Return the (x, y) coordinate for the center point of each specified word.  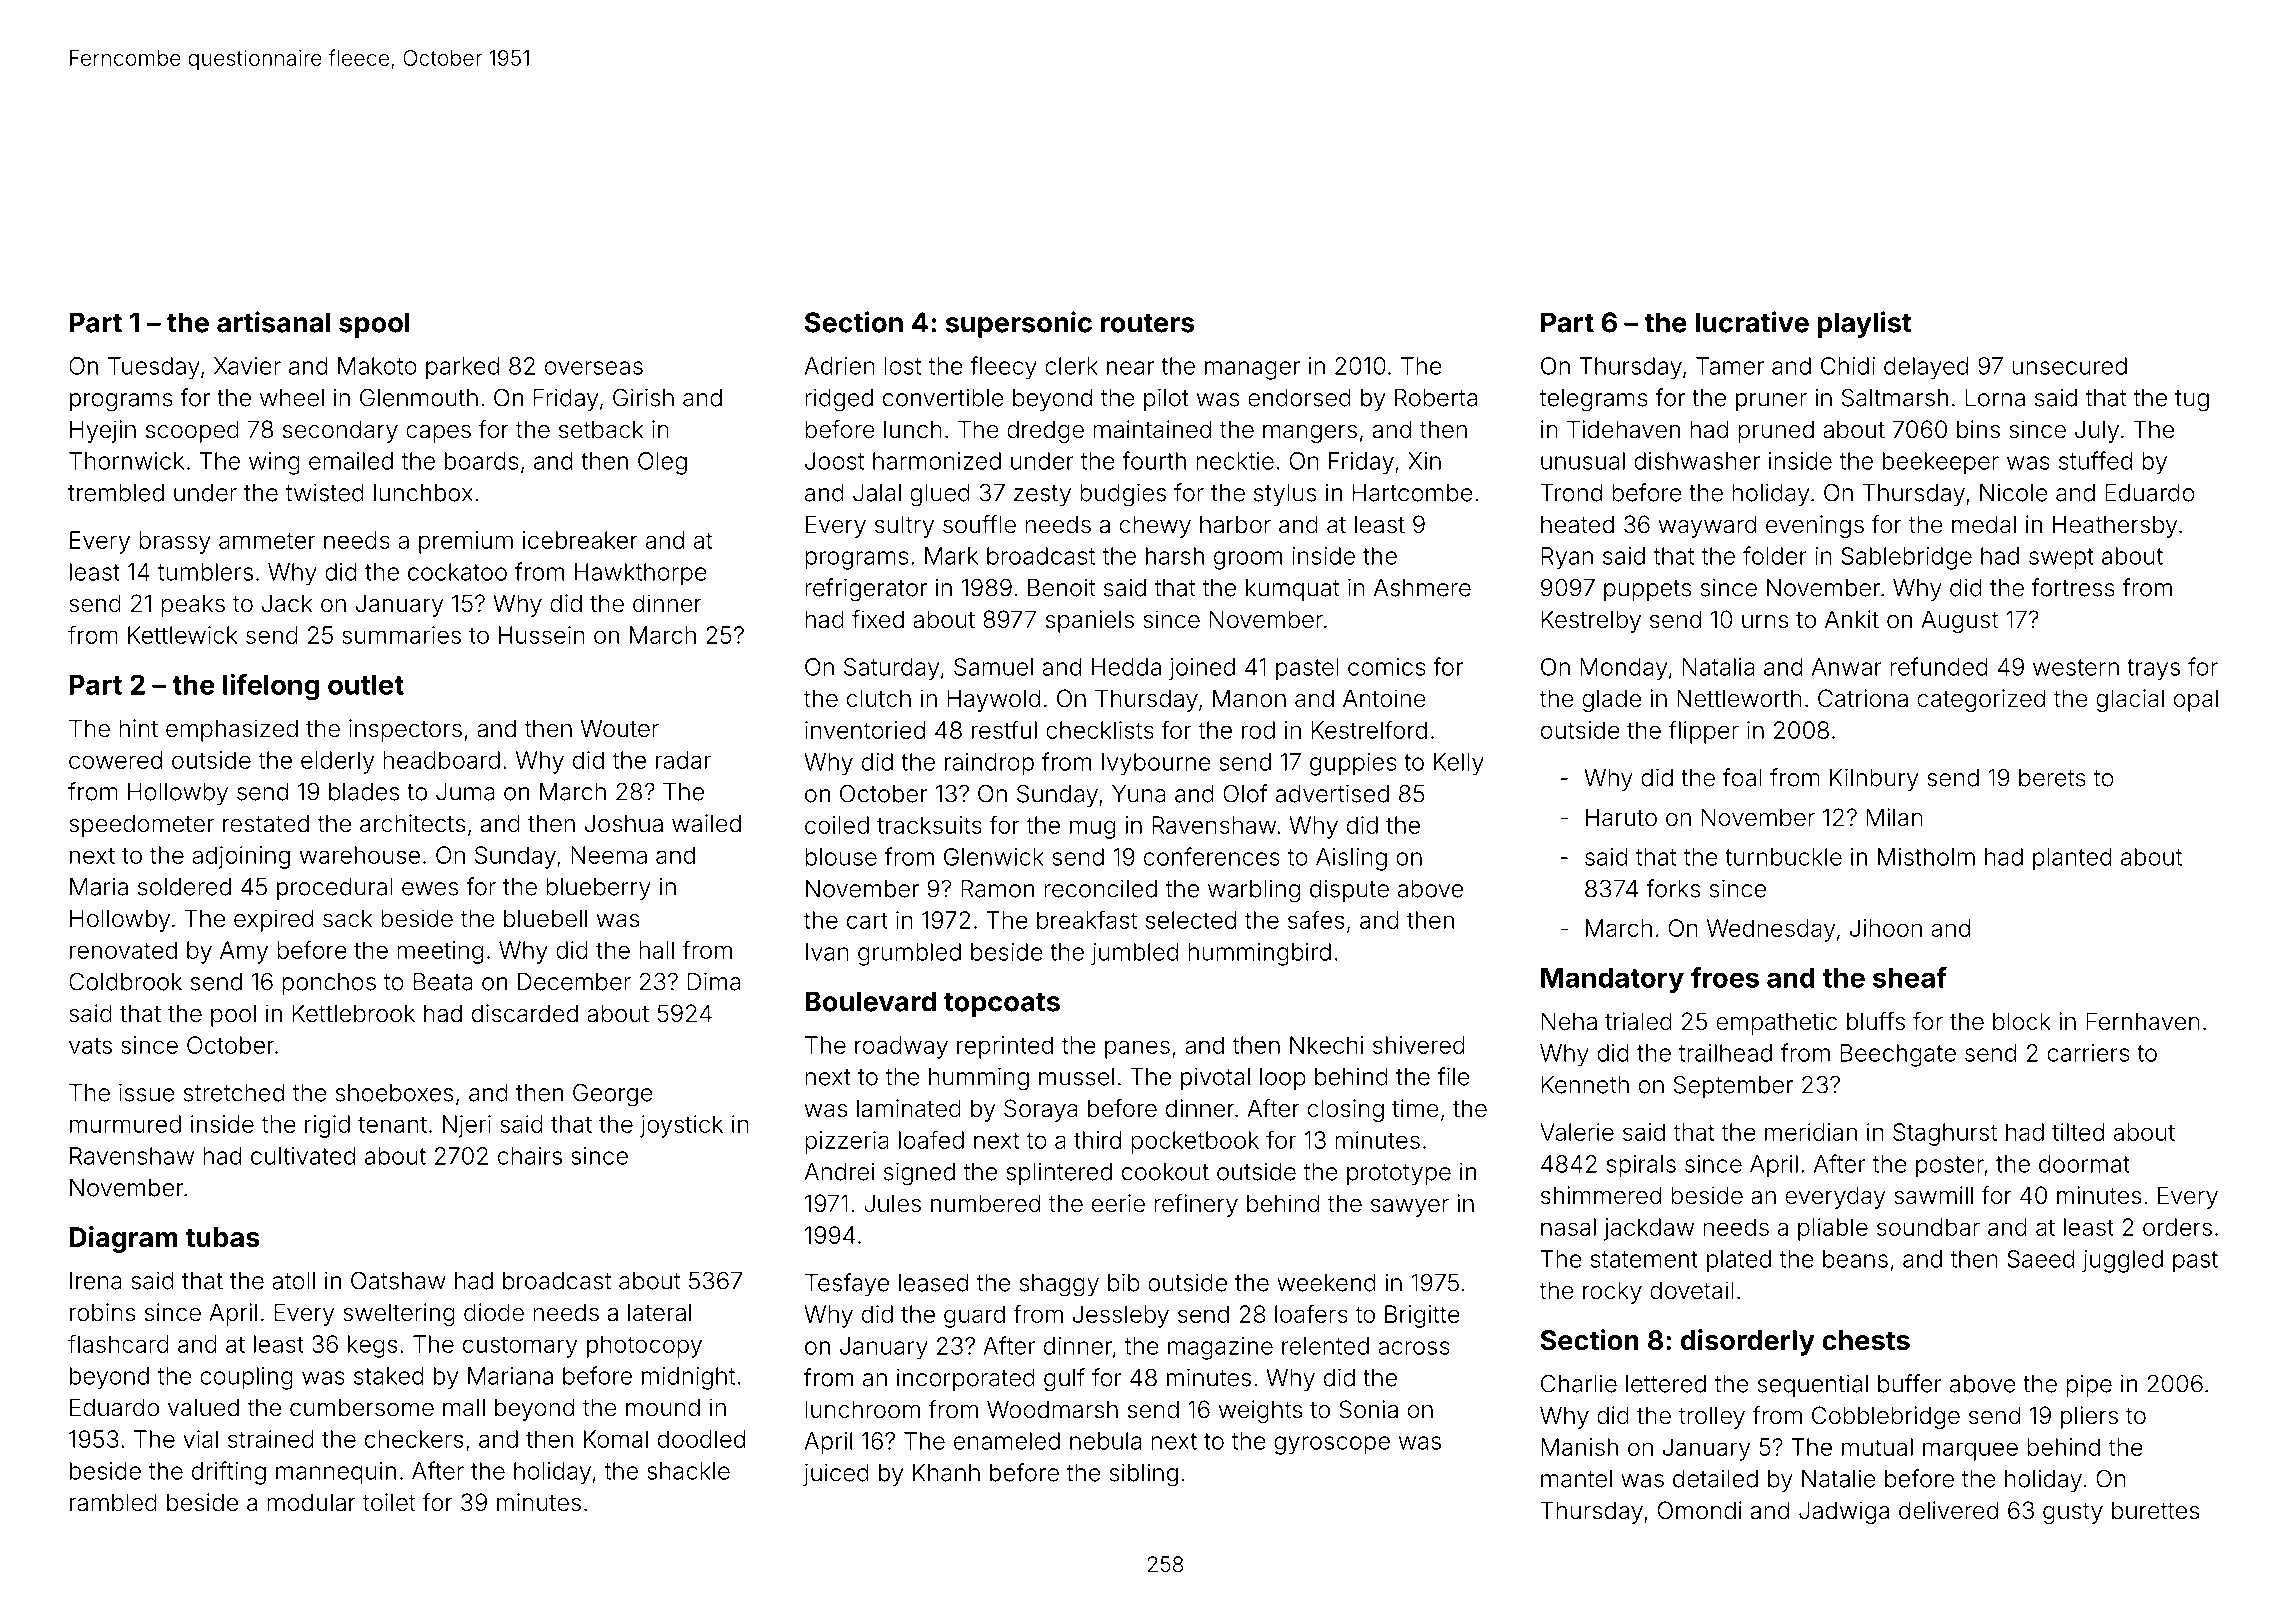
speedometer (141, 825)
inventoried (865, 730)
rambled (113, 1502)
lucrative (1752, 322)
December (574, 982)
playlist (1864, 324)
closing (1346, 1110)
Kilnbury (1874, 779)
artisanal (273, 322)
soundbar (1928, 1227)
